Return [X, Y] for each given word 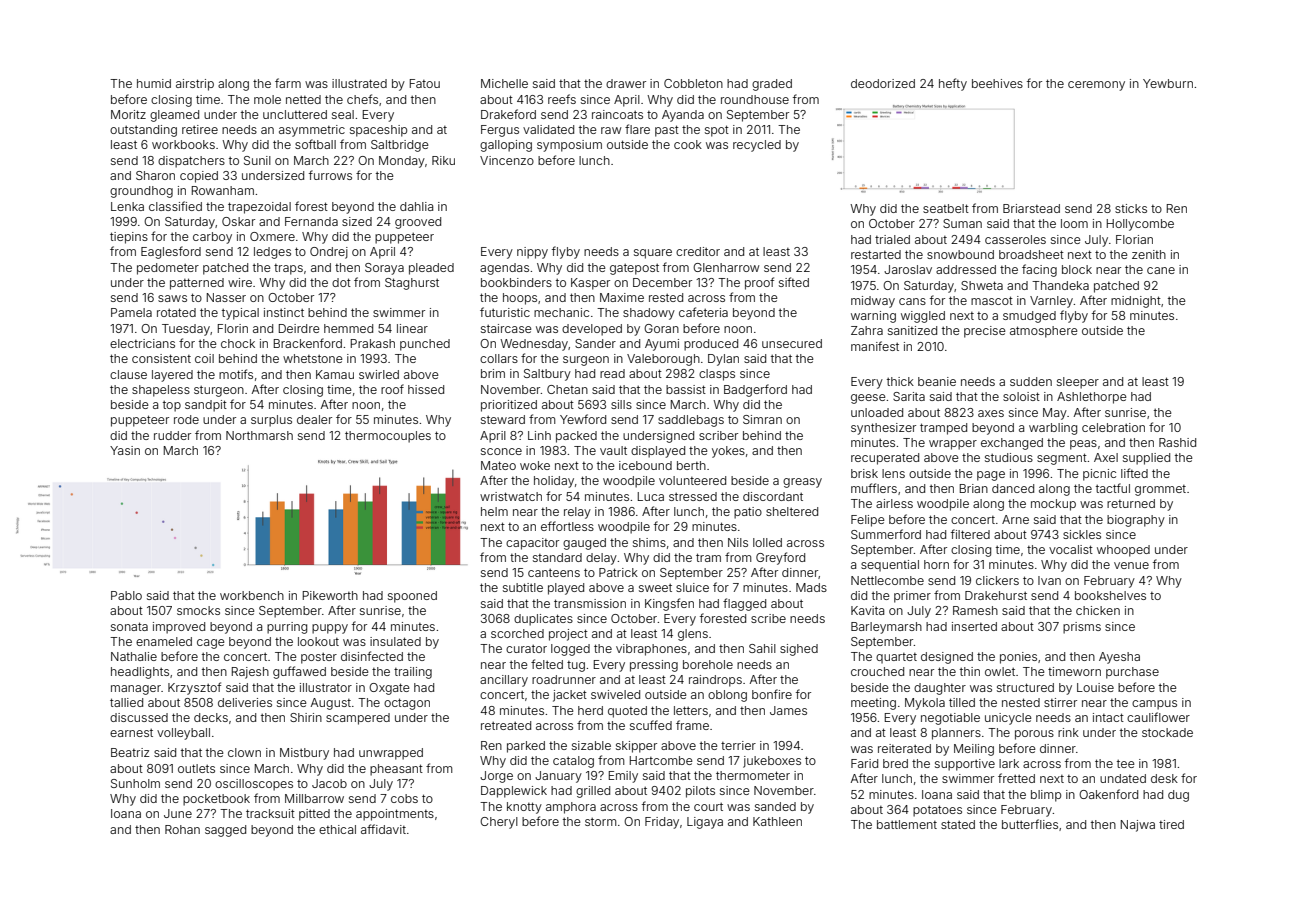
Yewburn [1168, 83]
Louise [1095, 687]
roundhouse [755, 99]
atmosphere [1044, 332]
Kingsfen [669, 604]
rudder [172, 435]
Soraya [384, 269]
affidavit [383, 829]
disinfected [372, 656]
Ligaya [705, 823]
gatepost [634, 269]
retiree [200, 129]
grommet [1160, 490]
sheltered [792, 511]
